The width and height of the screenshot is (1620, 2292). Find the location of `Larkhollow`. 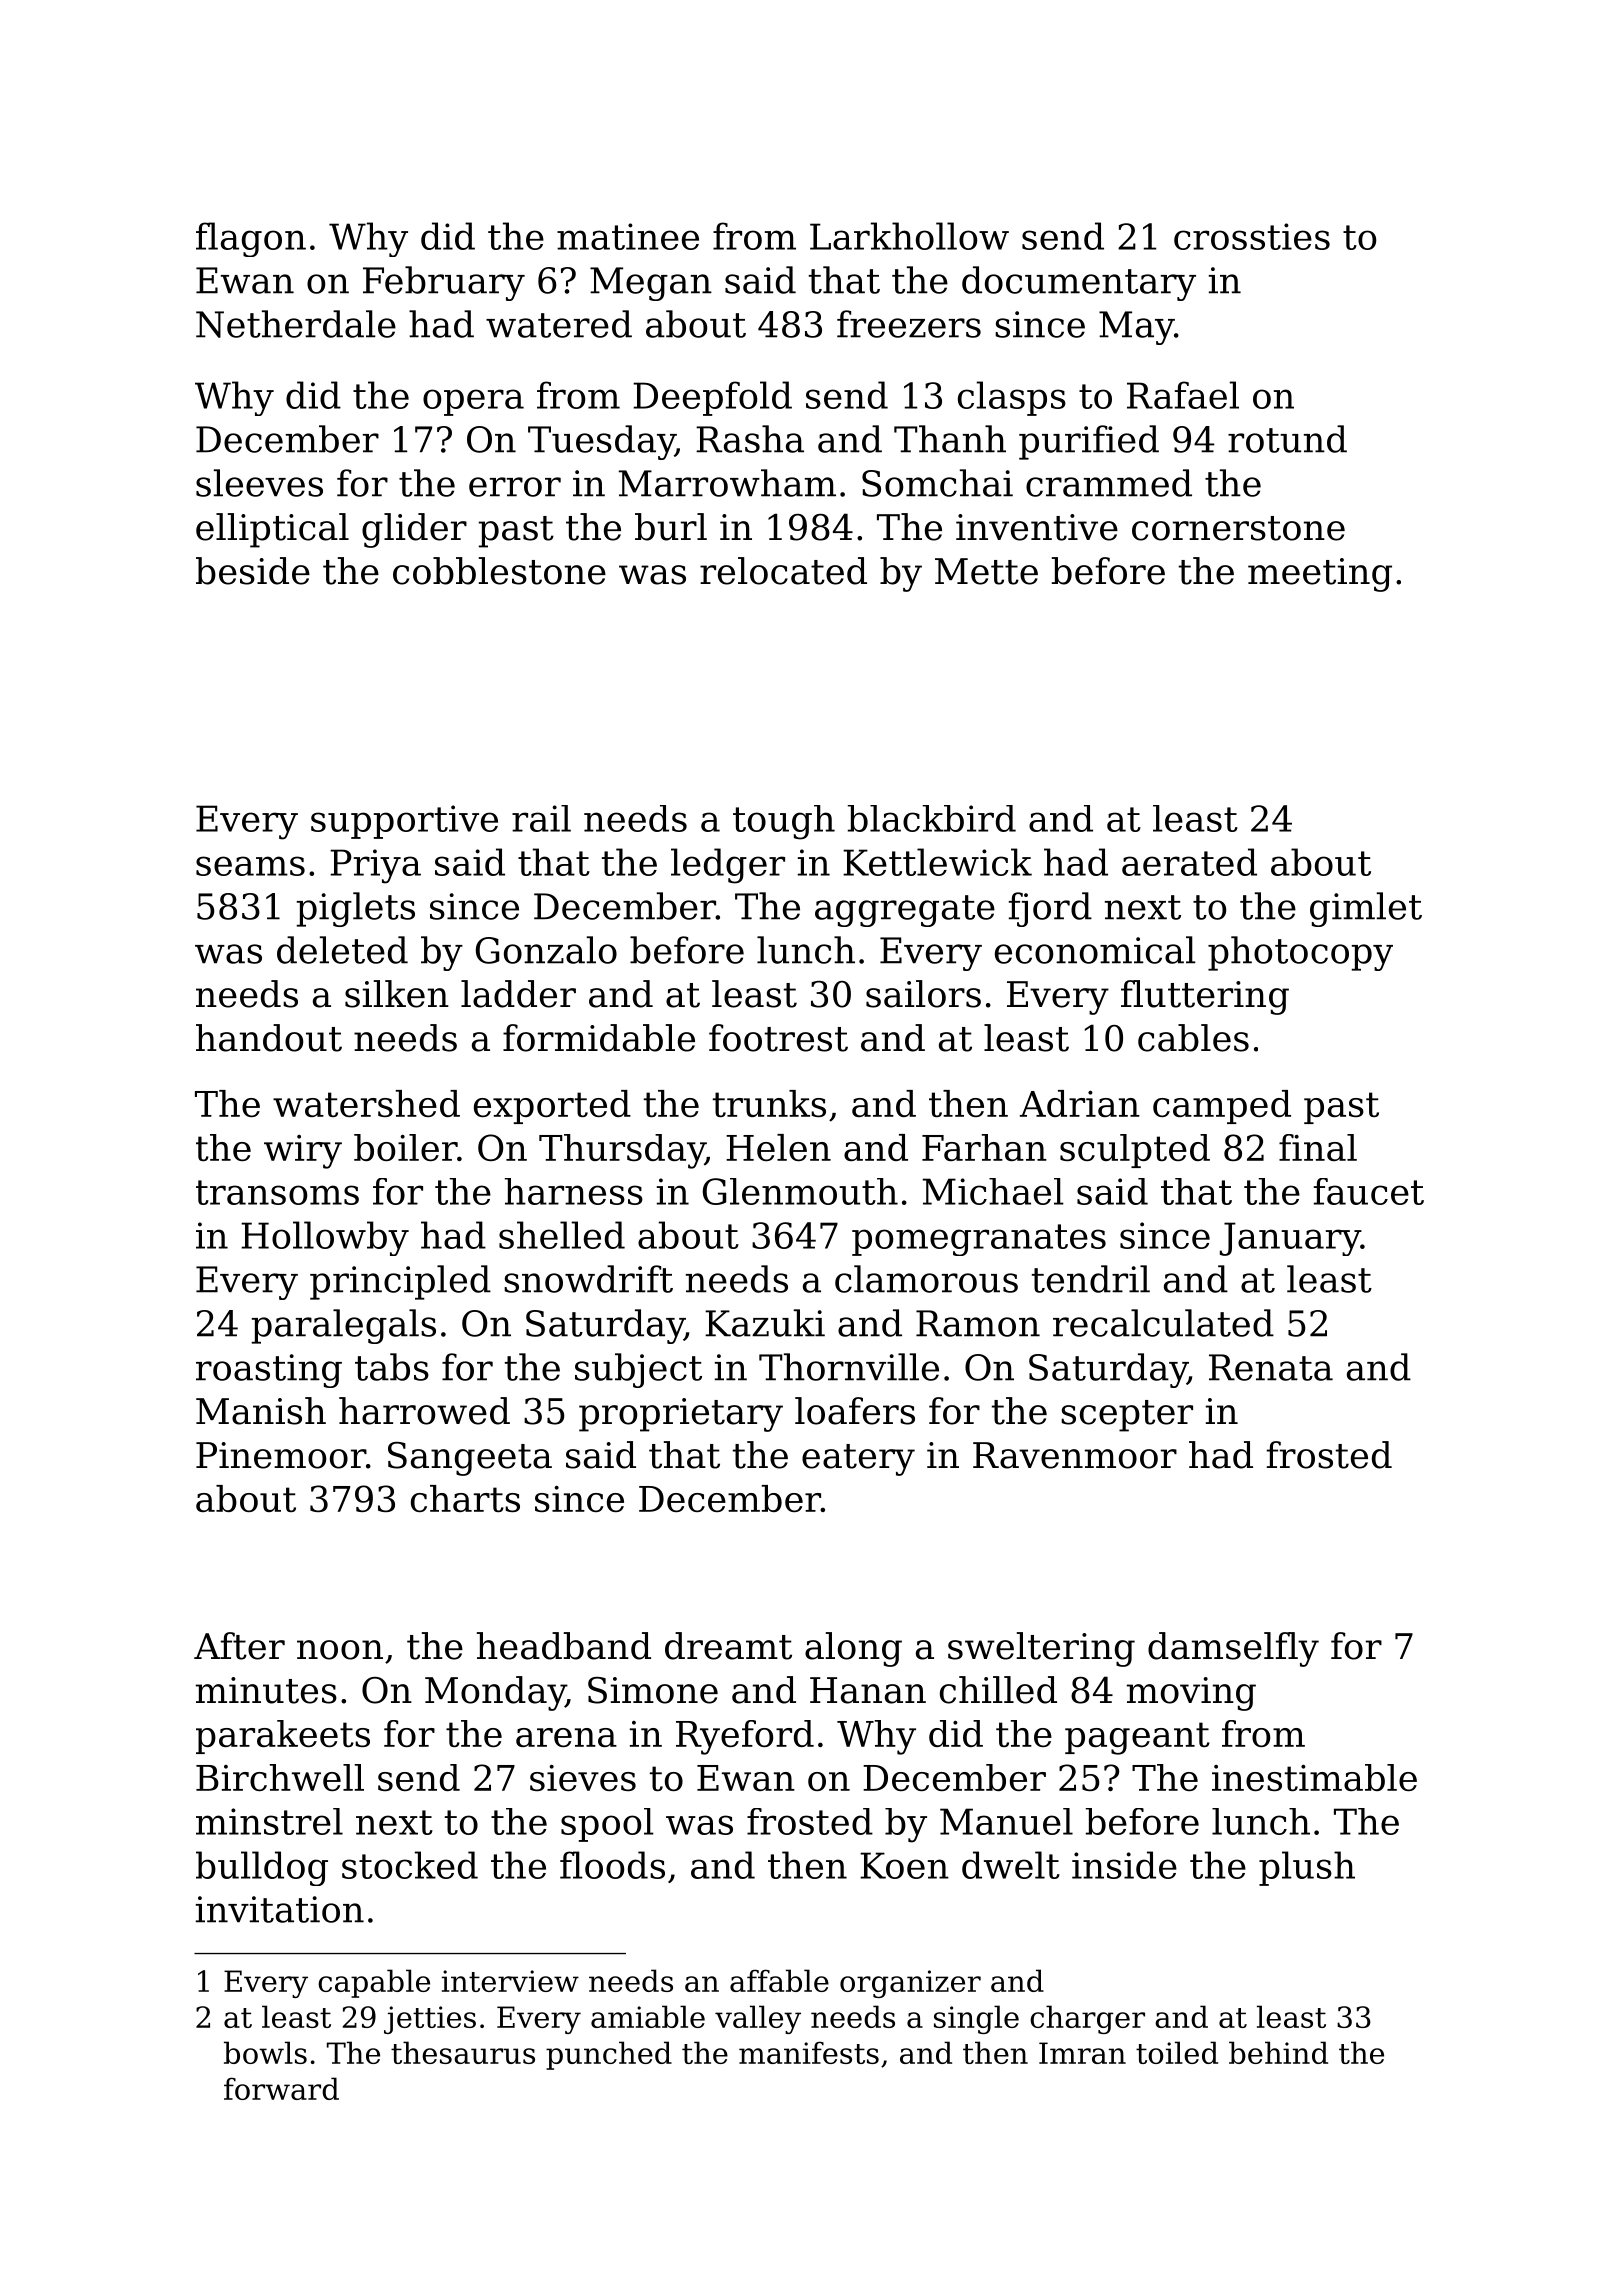

Larkhollow is located at coordinates (909, 236).
